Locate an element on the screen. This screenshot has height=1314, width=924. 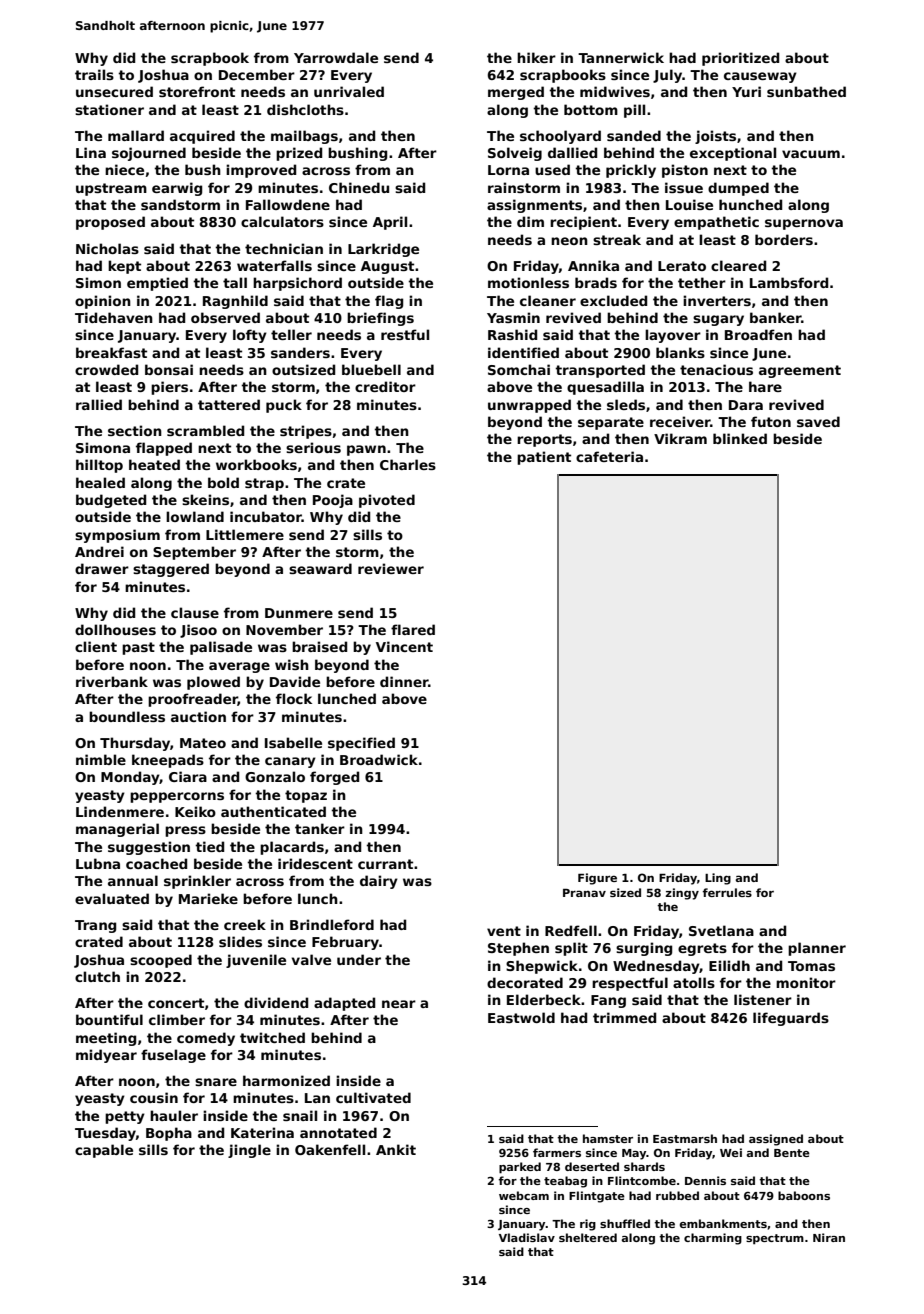
blinked is located at coordinates (740, 438).
